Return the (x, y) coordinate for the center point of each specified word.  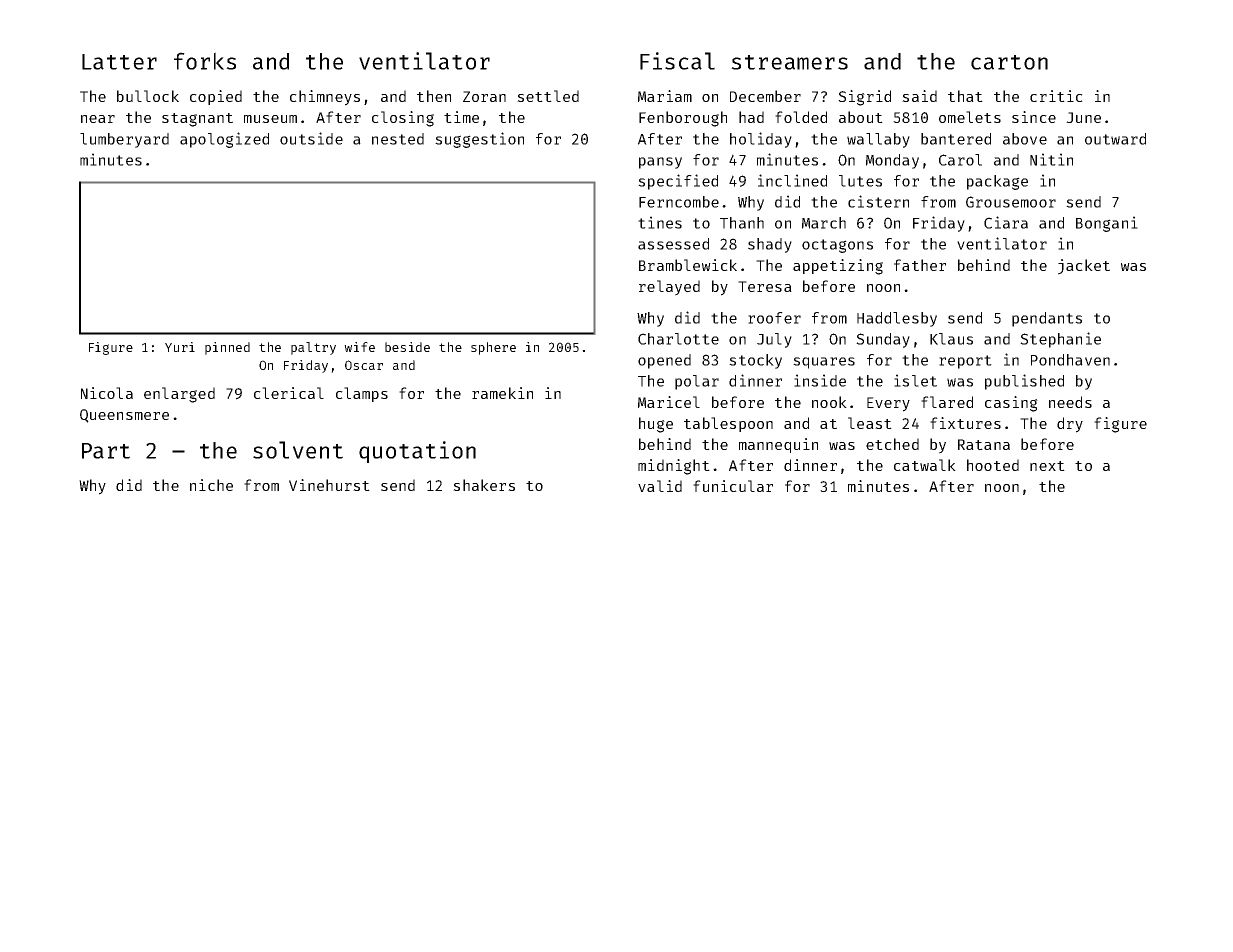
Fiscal (677, 61)
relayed (669, 288)
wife (359, 347)
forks (205, 61)
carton (1009, 62)
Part (106, 451)
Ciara (1006, 222)
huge (656, 425)
